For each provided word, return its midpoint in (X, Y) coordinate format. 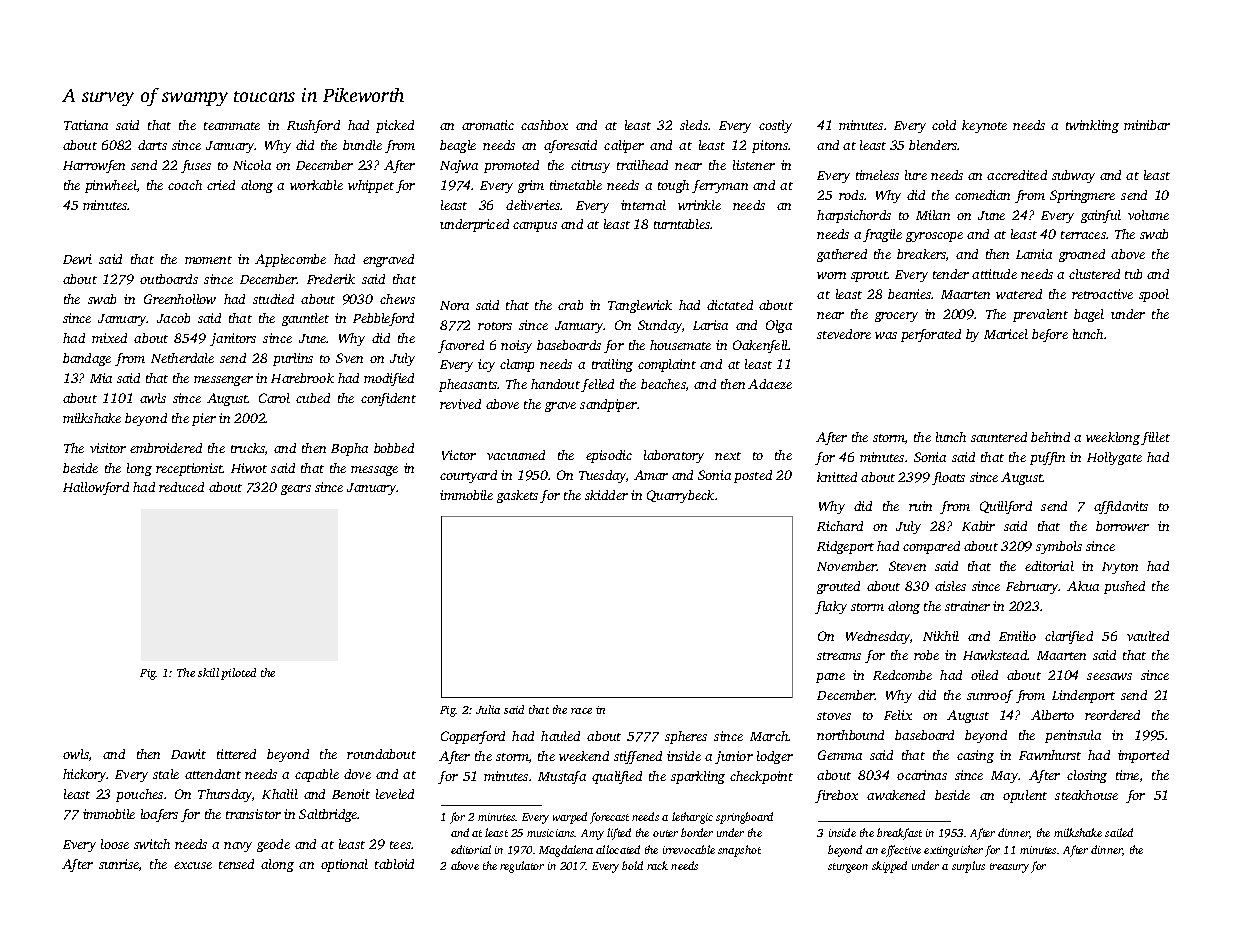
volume (1148, 215)
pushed (1124, 587)
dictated (730, 305)
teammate (232, 126)
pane (830, 678)
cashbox (544, 125)
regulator (522, 867)
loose (115, 844)
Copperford (473, 737)
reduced (181, 487)
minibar (1147, 125)
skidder (606, 495)
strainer (967, 606)
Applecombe (290, 260)
